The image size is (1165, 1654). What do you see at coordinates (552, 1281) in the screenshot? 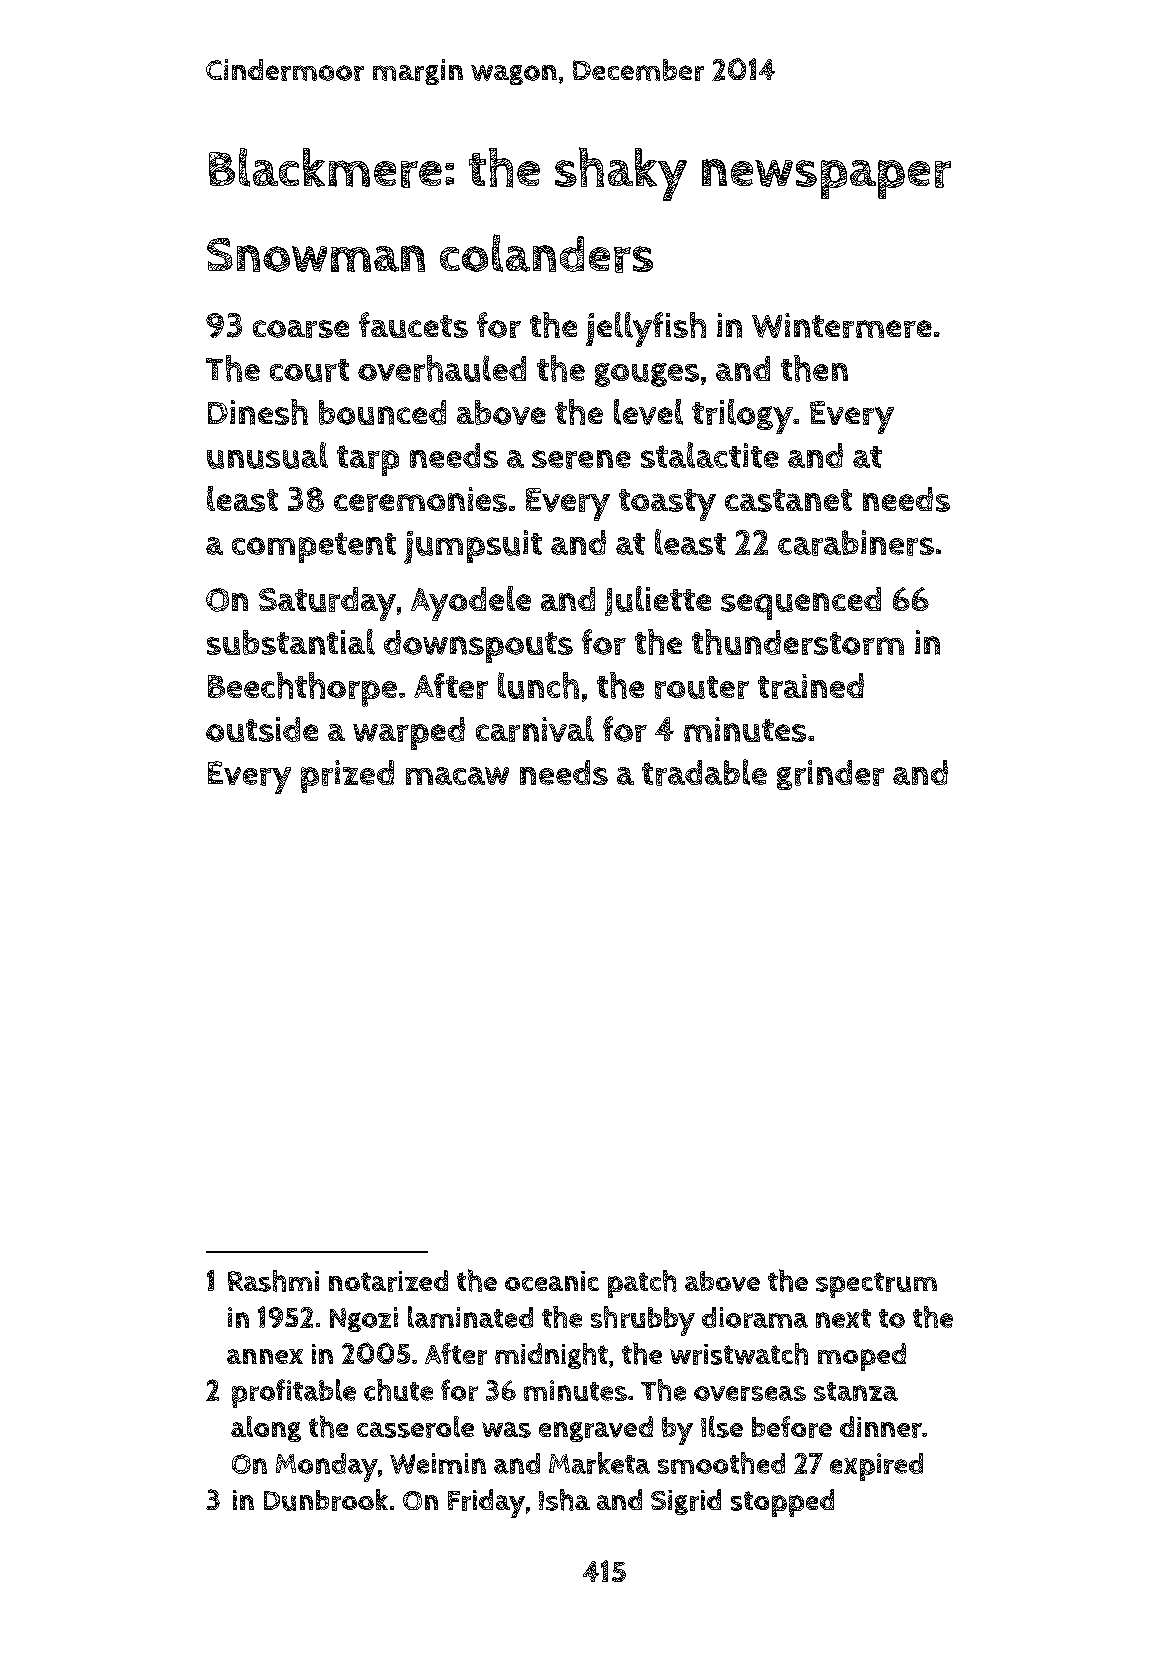
I see `oceanic` at bounding box center [552, 1281].
